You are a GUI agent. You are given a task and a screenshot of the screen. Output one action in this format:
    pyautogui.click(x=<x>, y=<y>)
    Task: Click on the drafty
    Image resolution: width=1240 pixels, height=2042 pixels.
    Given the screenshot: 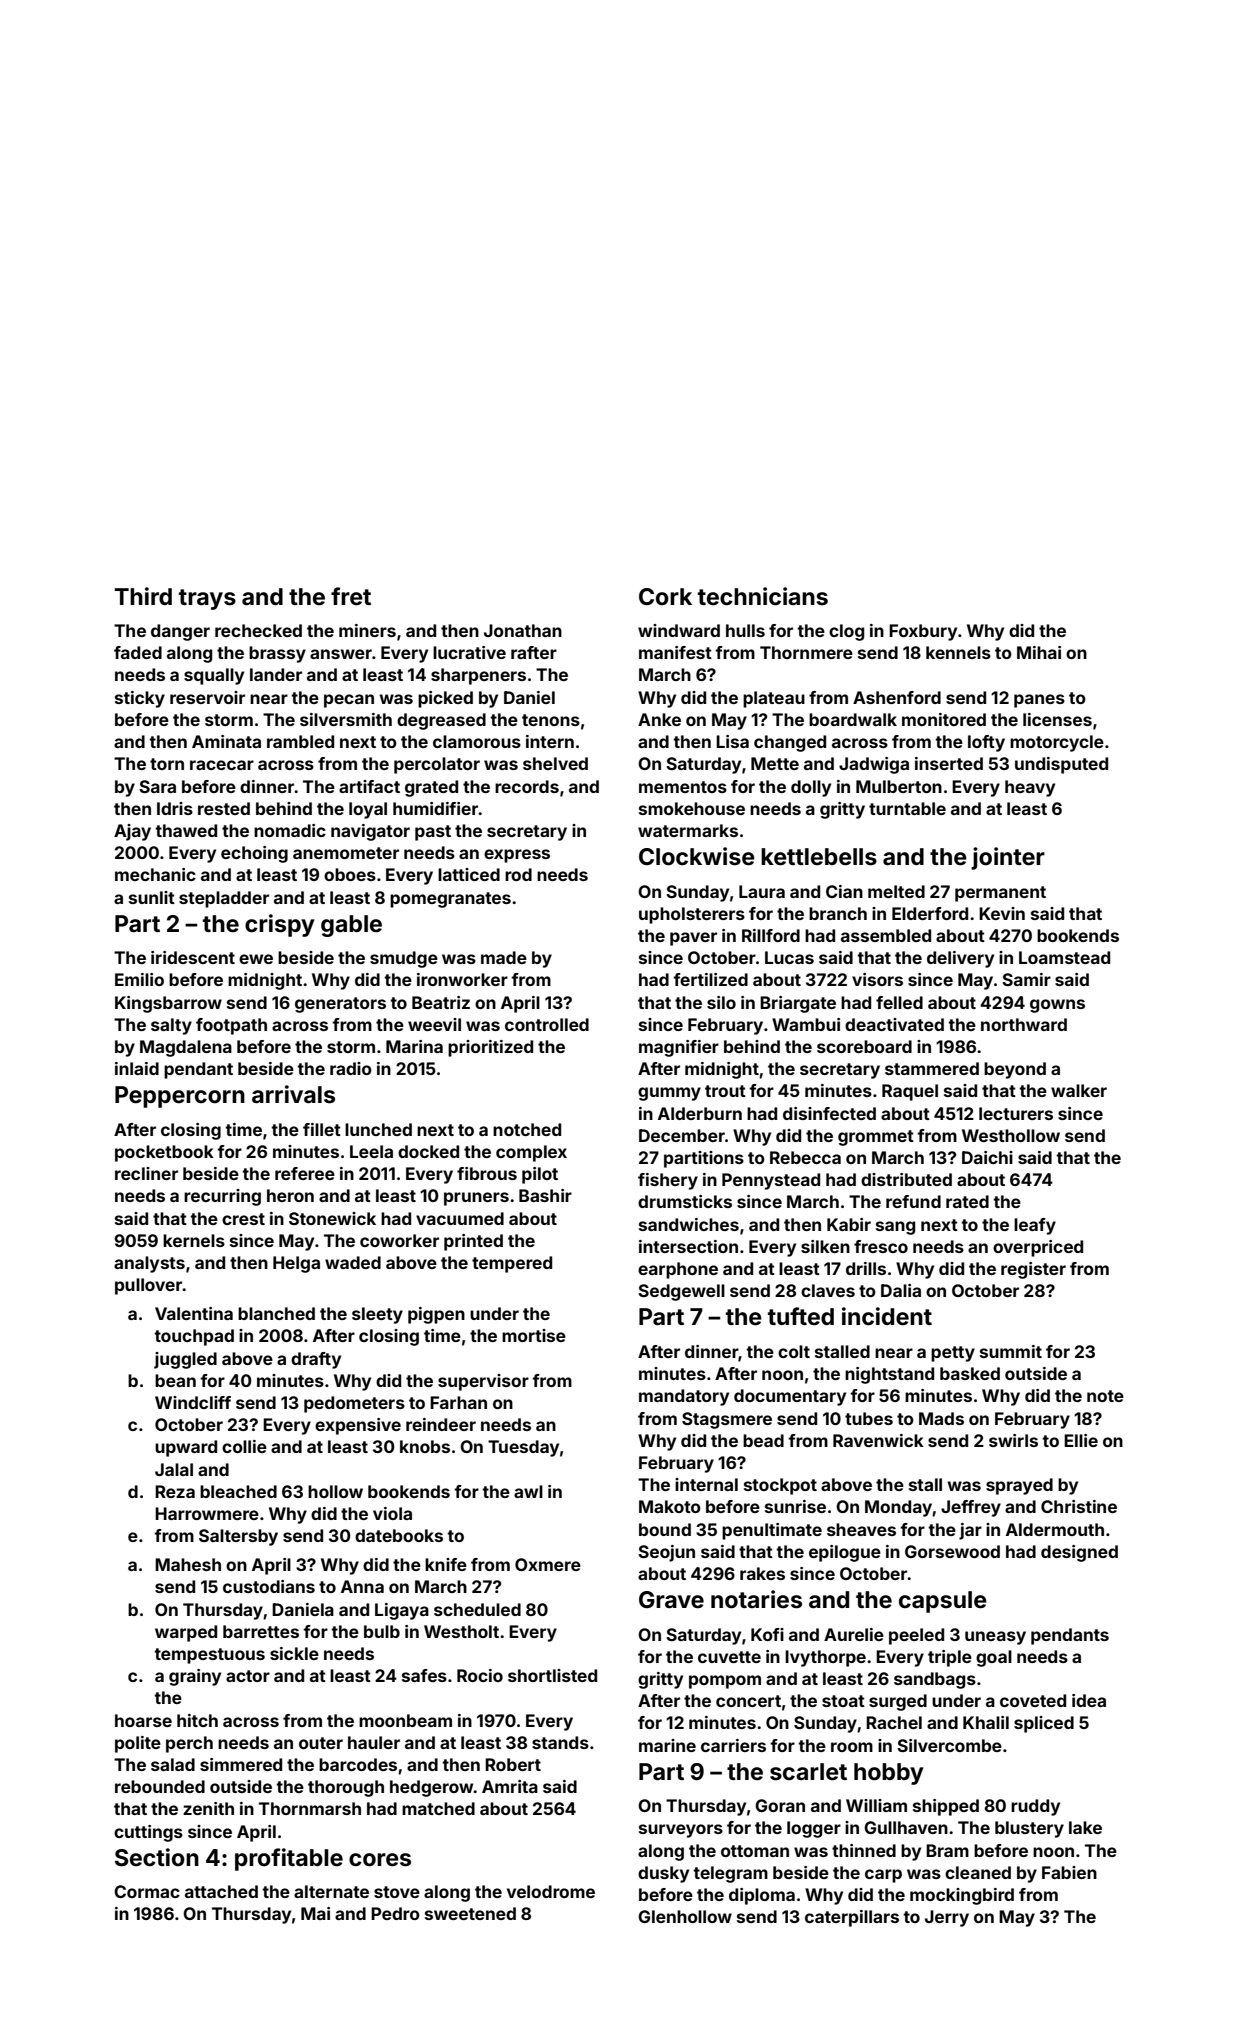 What is the action you would take?
    pyautogui.click(x=316, y=1360)
